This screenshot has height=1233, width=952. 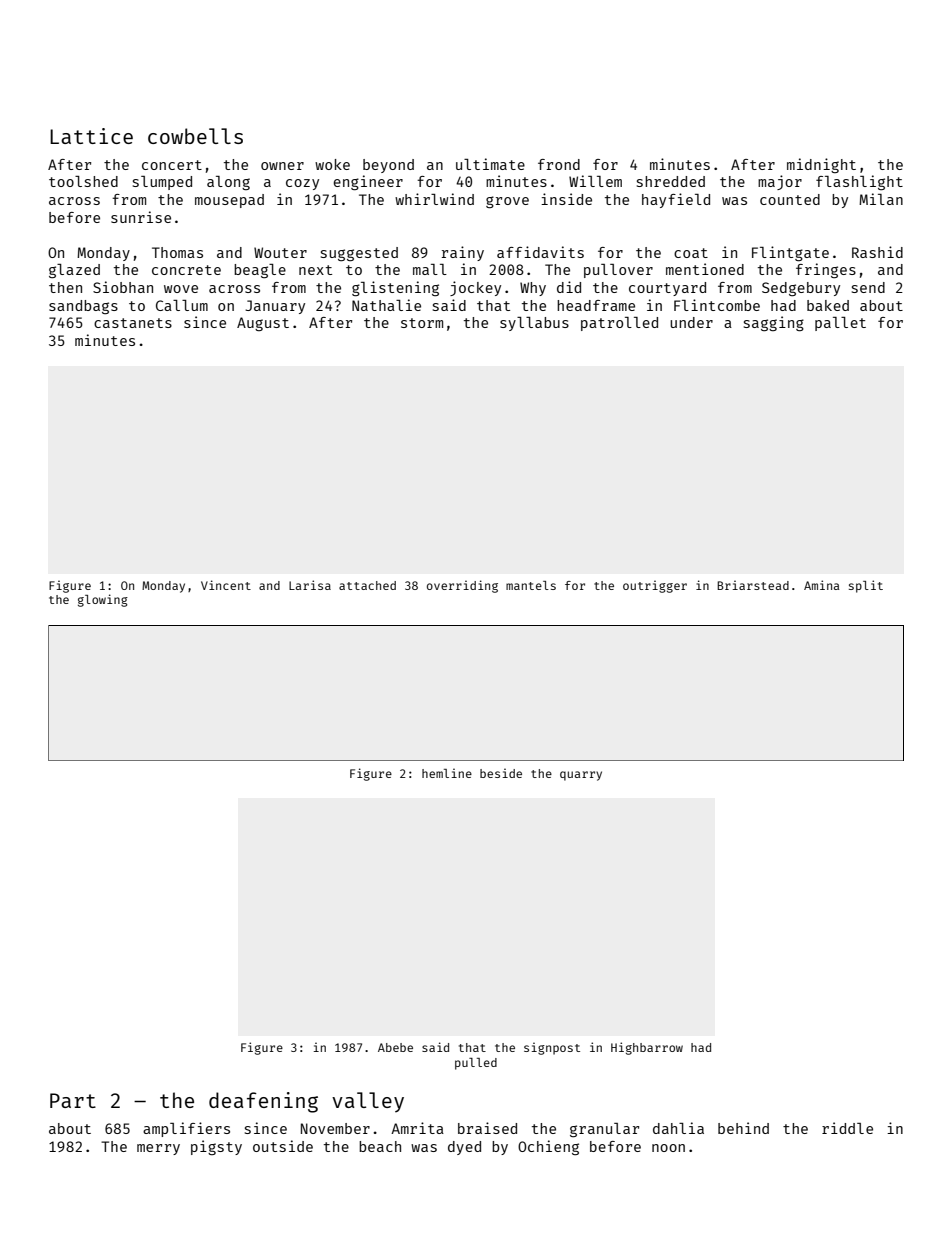 What do you see at coordinates (395, 1047) in the screenshot?
I see `Abebe` at bounding box center [395, 1047].
